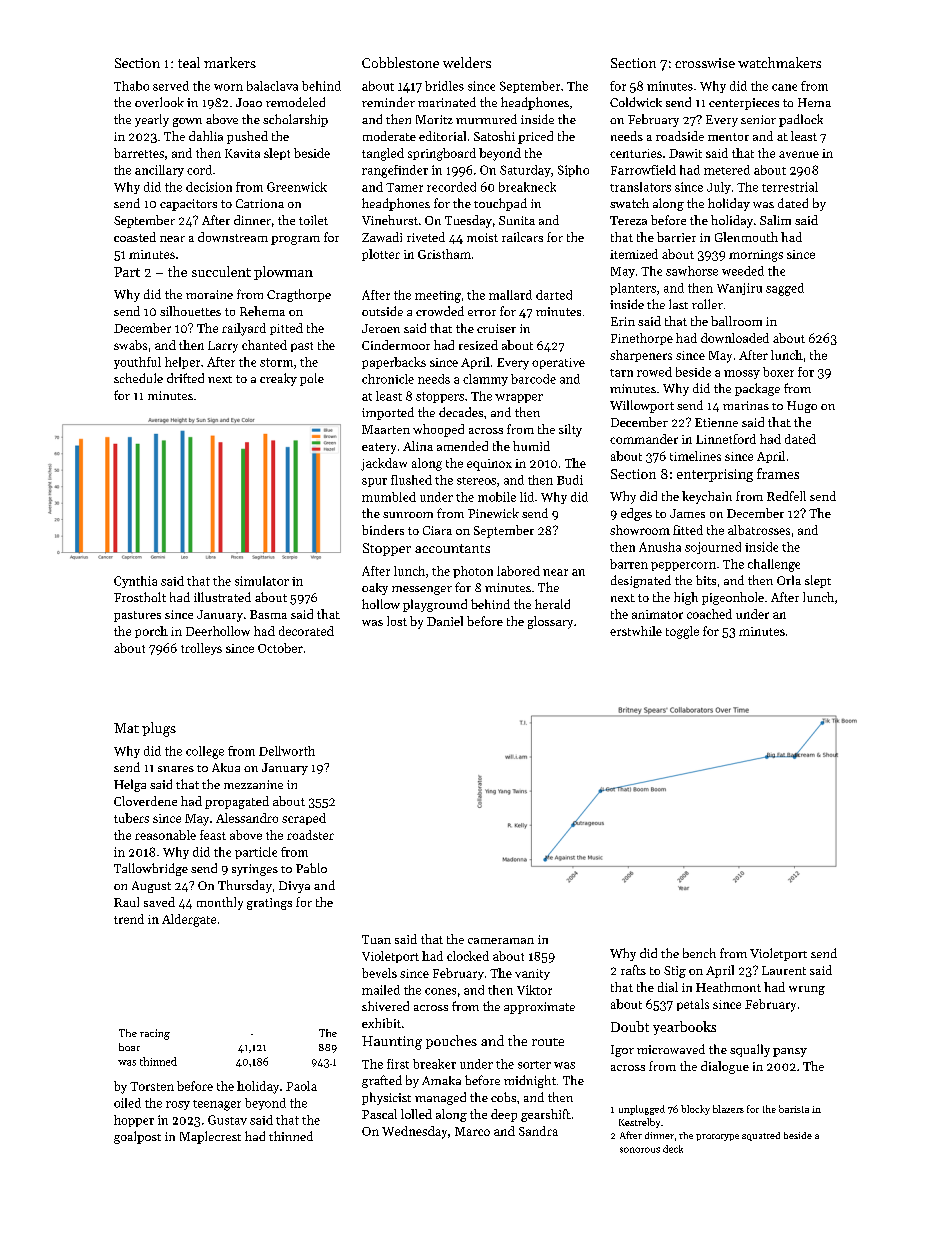  What do you see at coordinates (155, 1034) in the document?
I see `racing` at bounding box center [155, 1034].
